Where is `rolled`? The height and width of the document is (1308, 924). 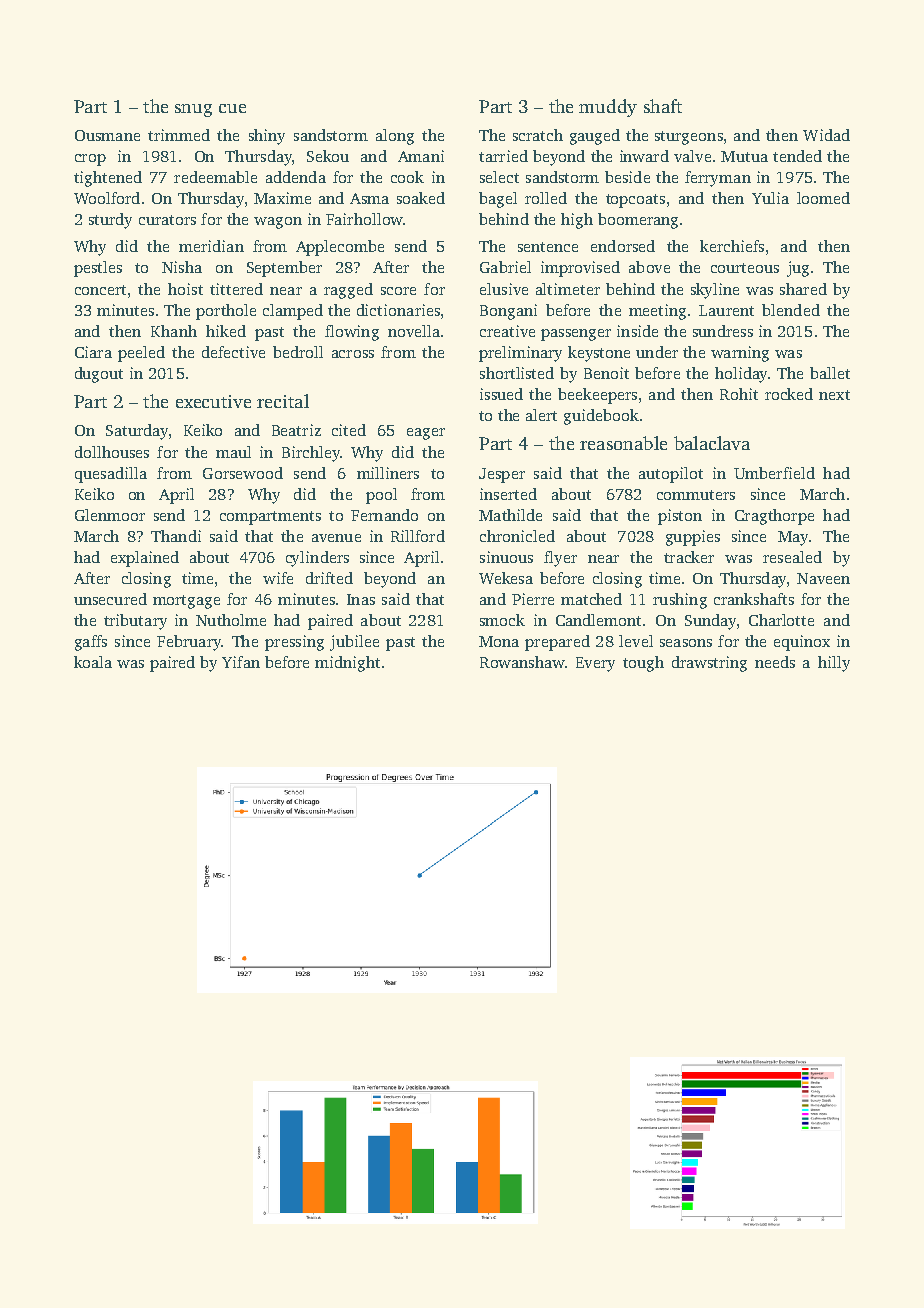
rolled is located at coordinates (546, 198).
